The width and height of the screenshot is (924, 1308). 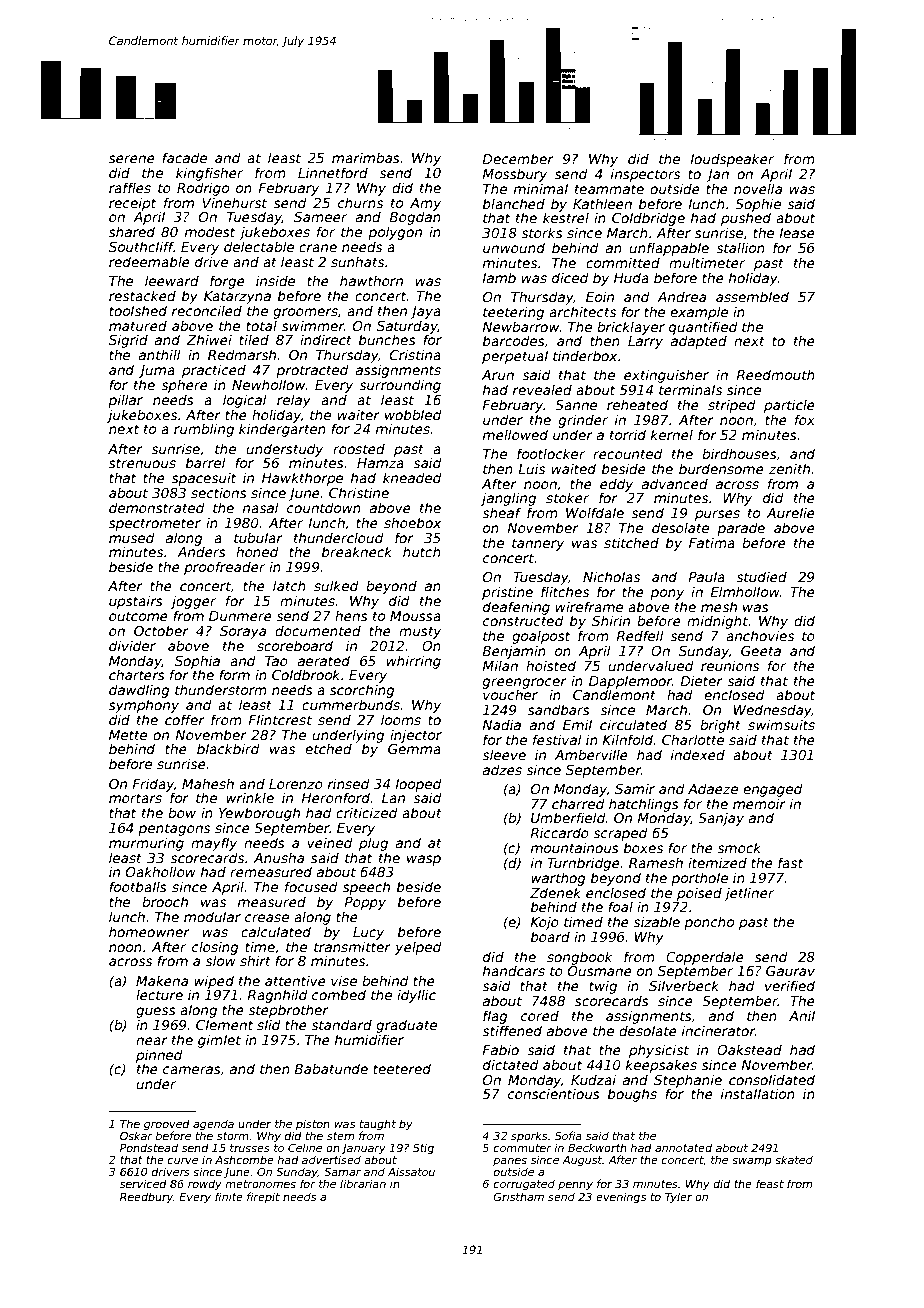 What do you see at coordinates (362, 691) in the screenshot?
I see `scorching` at bounding box center [362, 691].
